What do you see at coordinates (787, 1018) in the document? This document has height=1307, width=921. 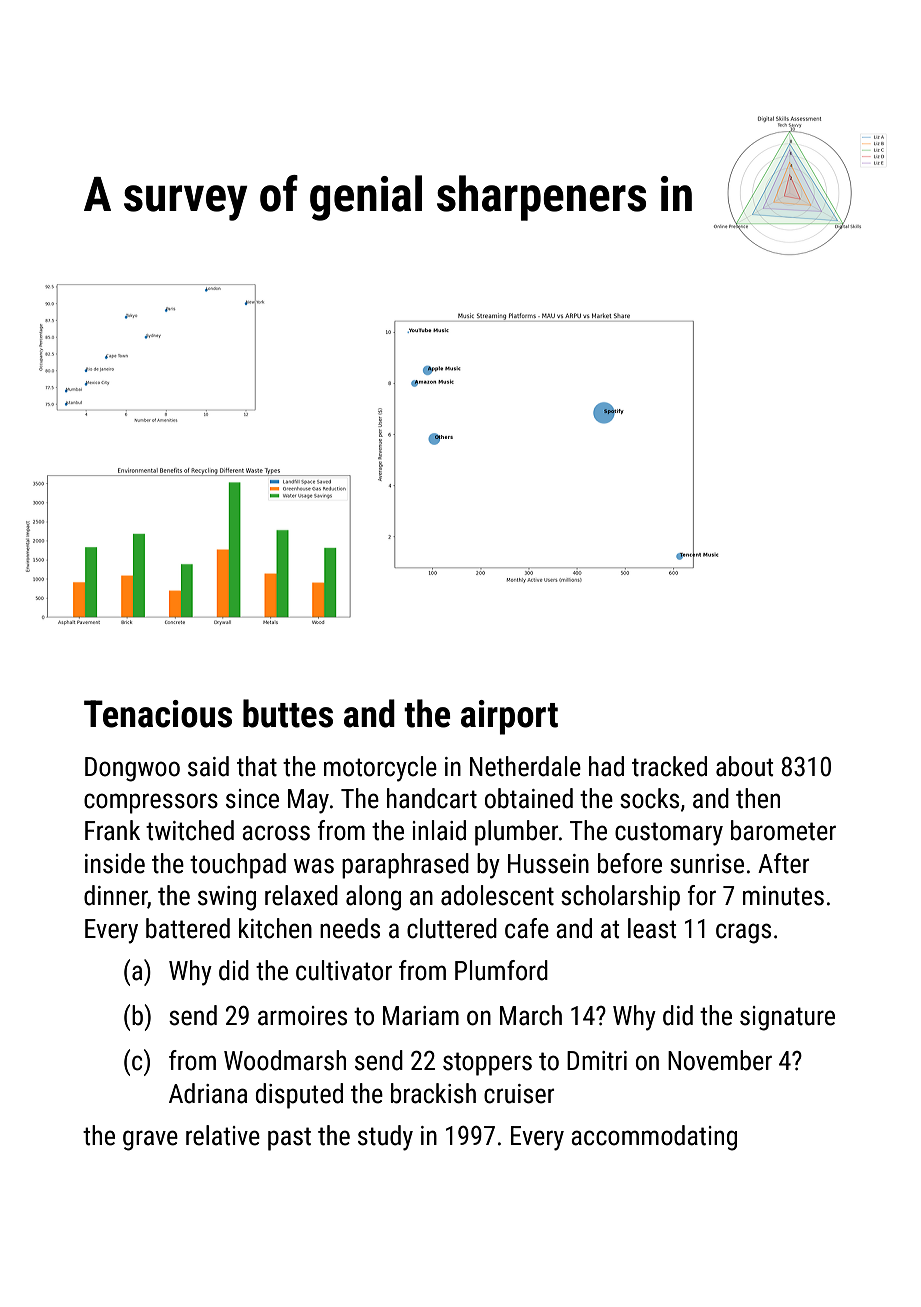 I see `signature` at bounding box center [787, 1018].
